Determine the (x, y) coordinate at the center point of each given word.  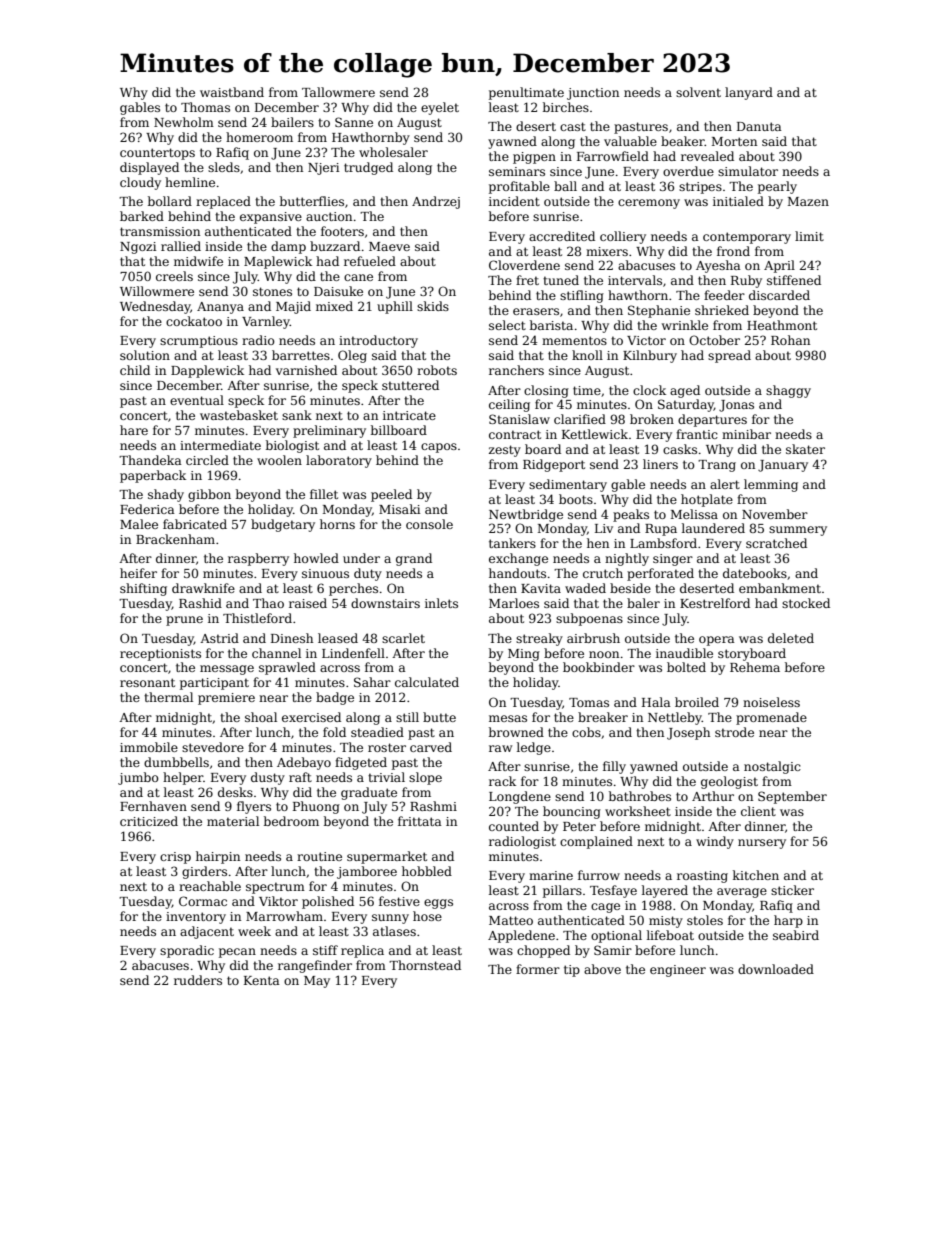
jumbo (138, 778)
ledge (534, 748)
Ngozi (138, 248)
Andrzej (436, 202)
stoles (705, 920)
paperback (153, 476)
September (792, 797)
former (538, 969)
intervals (635, 280)
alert (725, 484)
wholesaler (393, 152)
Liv (604, 528)
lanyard (749, 93)
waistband (232, 92)
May (317, 982)
